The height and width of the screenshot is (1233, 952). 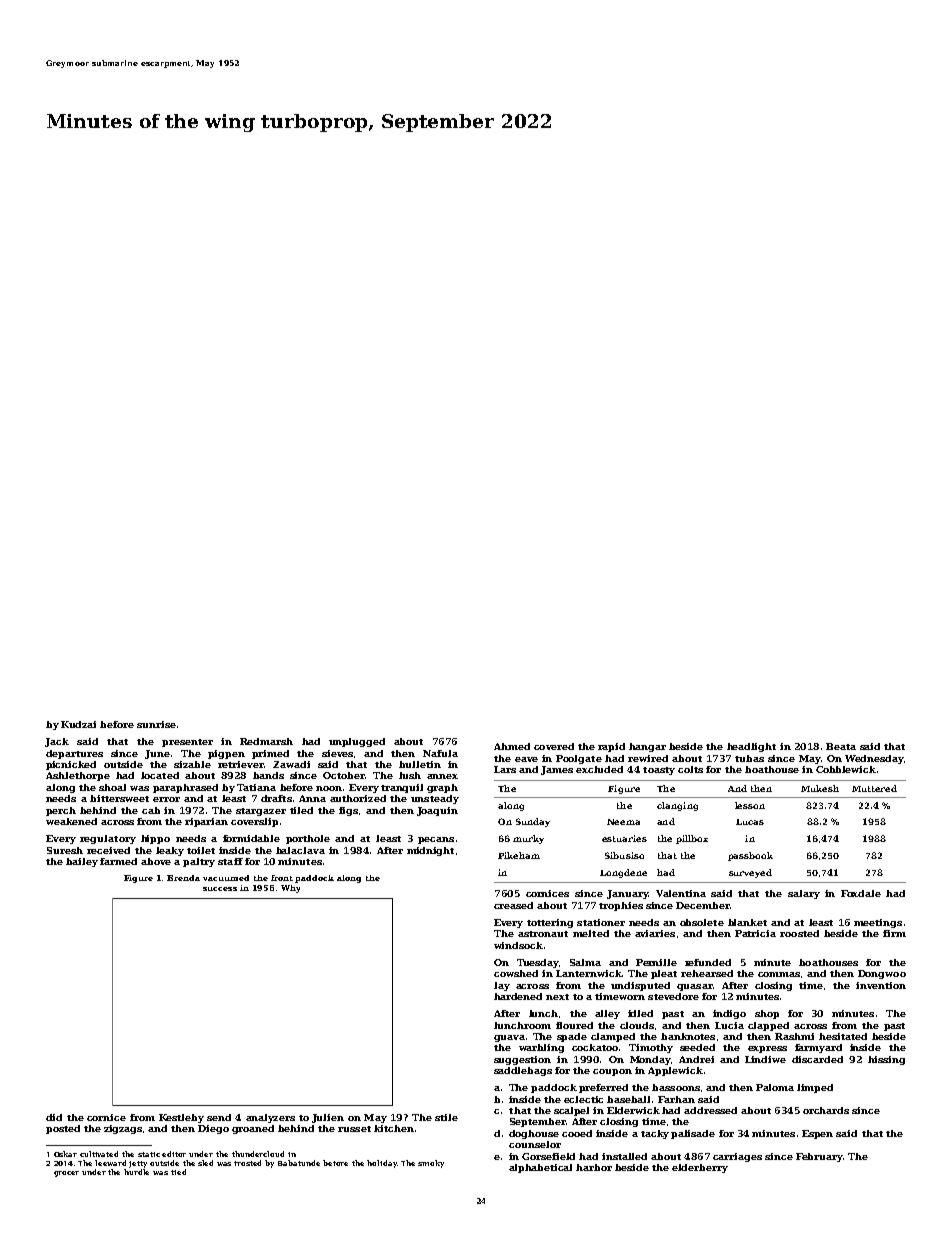 What do you see at coordinates (841, 746) in the screenshot?
I see `Beata` at bounding box center [841, 746].
